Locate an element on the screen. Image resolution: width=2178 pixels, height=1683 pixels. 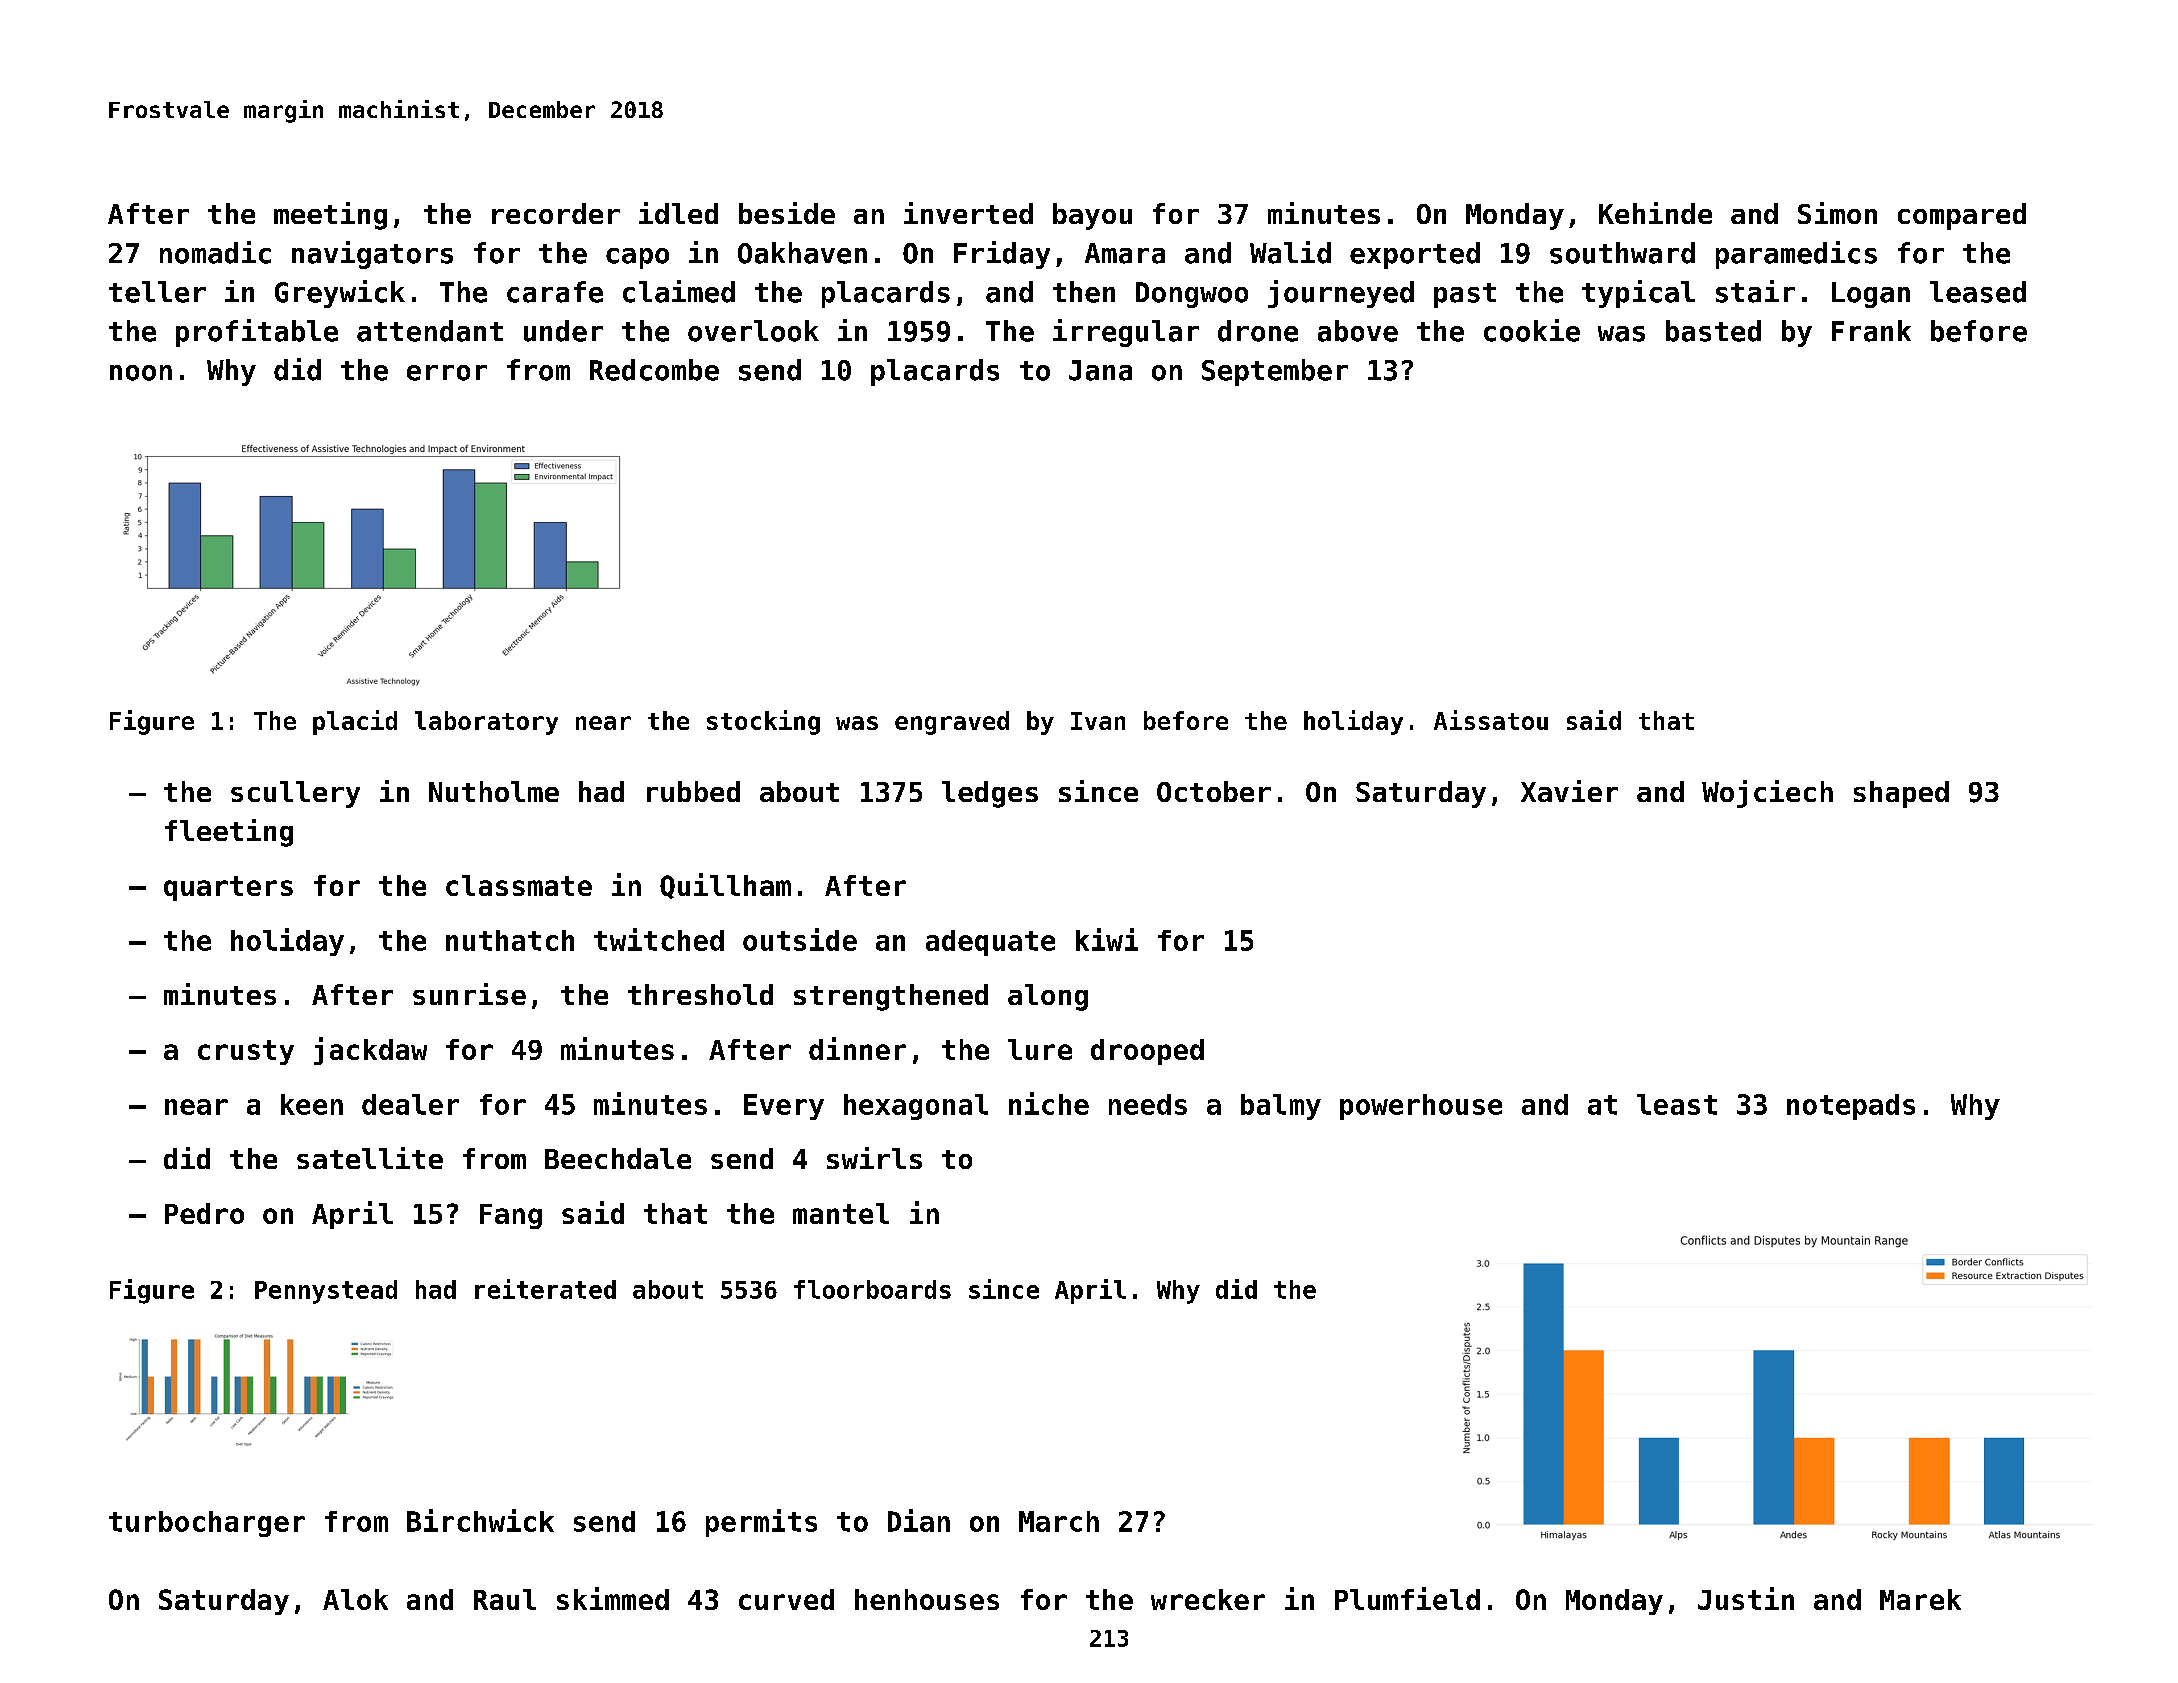
Kehinde is located at coordinates (1655, 213).
